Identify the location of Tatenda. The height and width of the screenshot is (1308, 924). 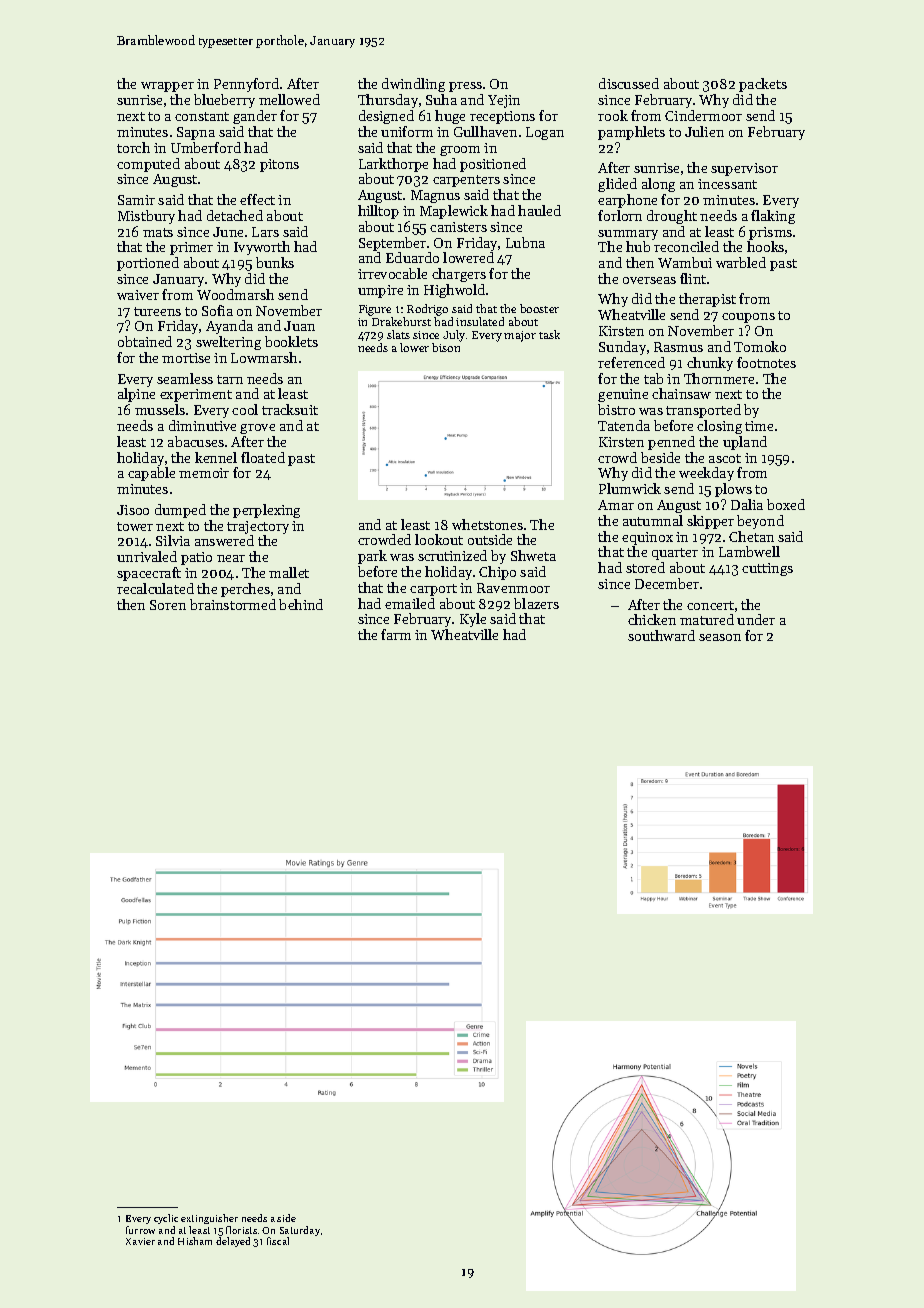
(624, 425).
